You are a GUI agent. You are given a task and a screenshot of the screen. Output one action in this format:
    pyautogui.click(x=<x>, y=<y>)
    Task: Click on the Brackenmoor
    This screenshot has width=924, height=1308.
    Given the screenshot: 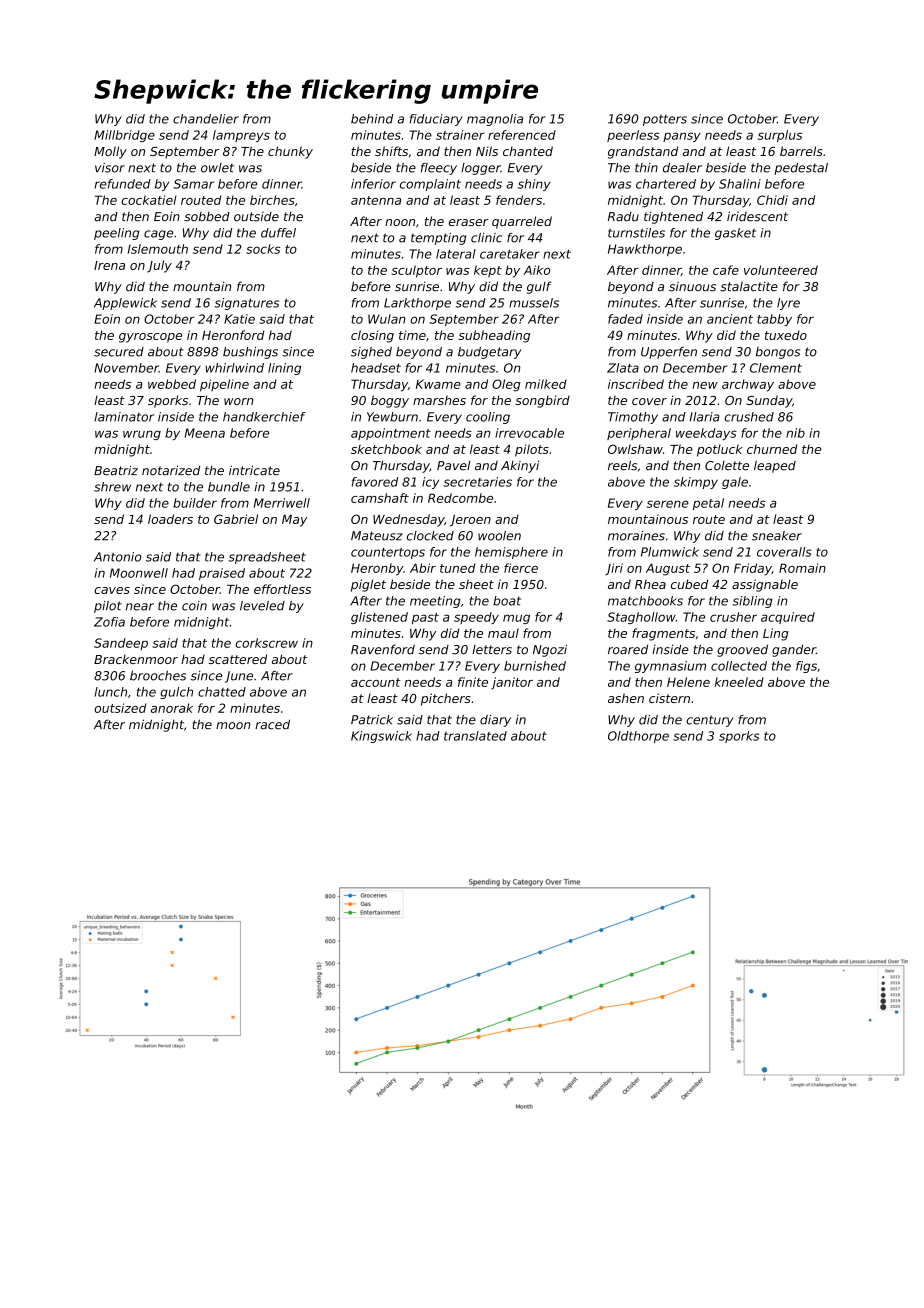 What is the action you would take?
    pyautogui.click(x=136, y=659)
